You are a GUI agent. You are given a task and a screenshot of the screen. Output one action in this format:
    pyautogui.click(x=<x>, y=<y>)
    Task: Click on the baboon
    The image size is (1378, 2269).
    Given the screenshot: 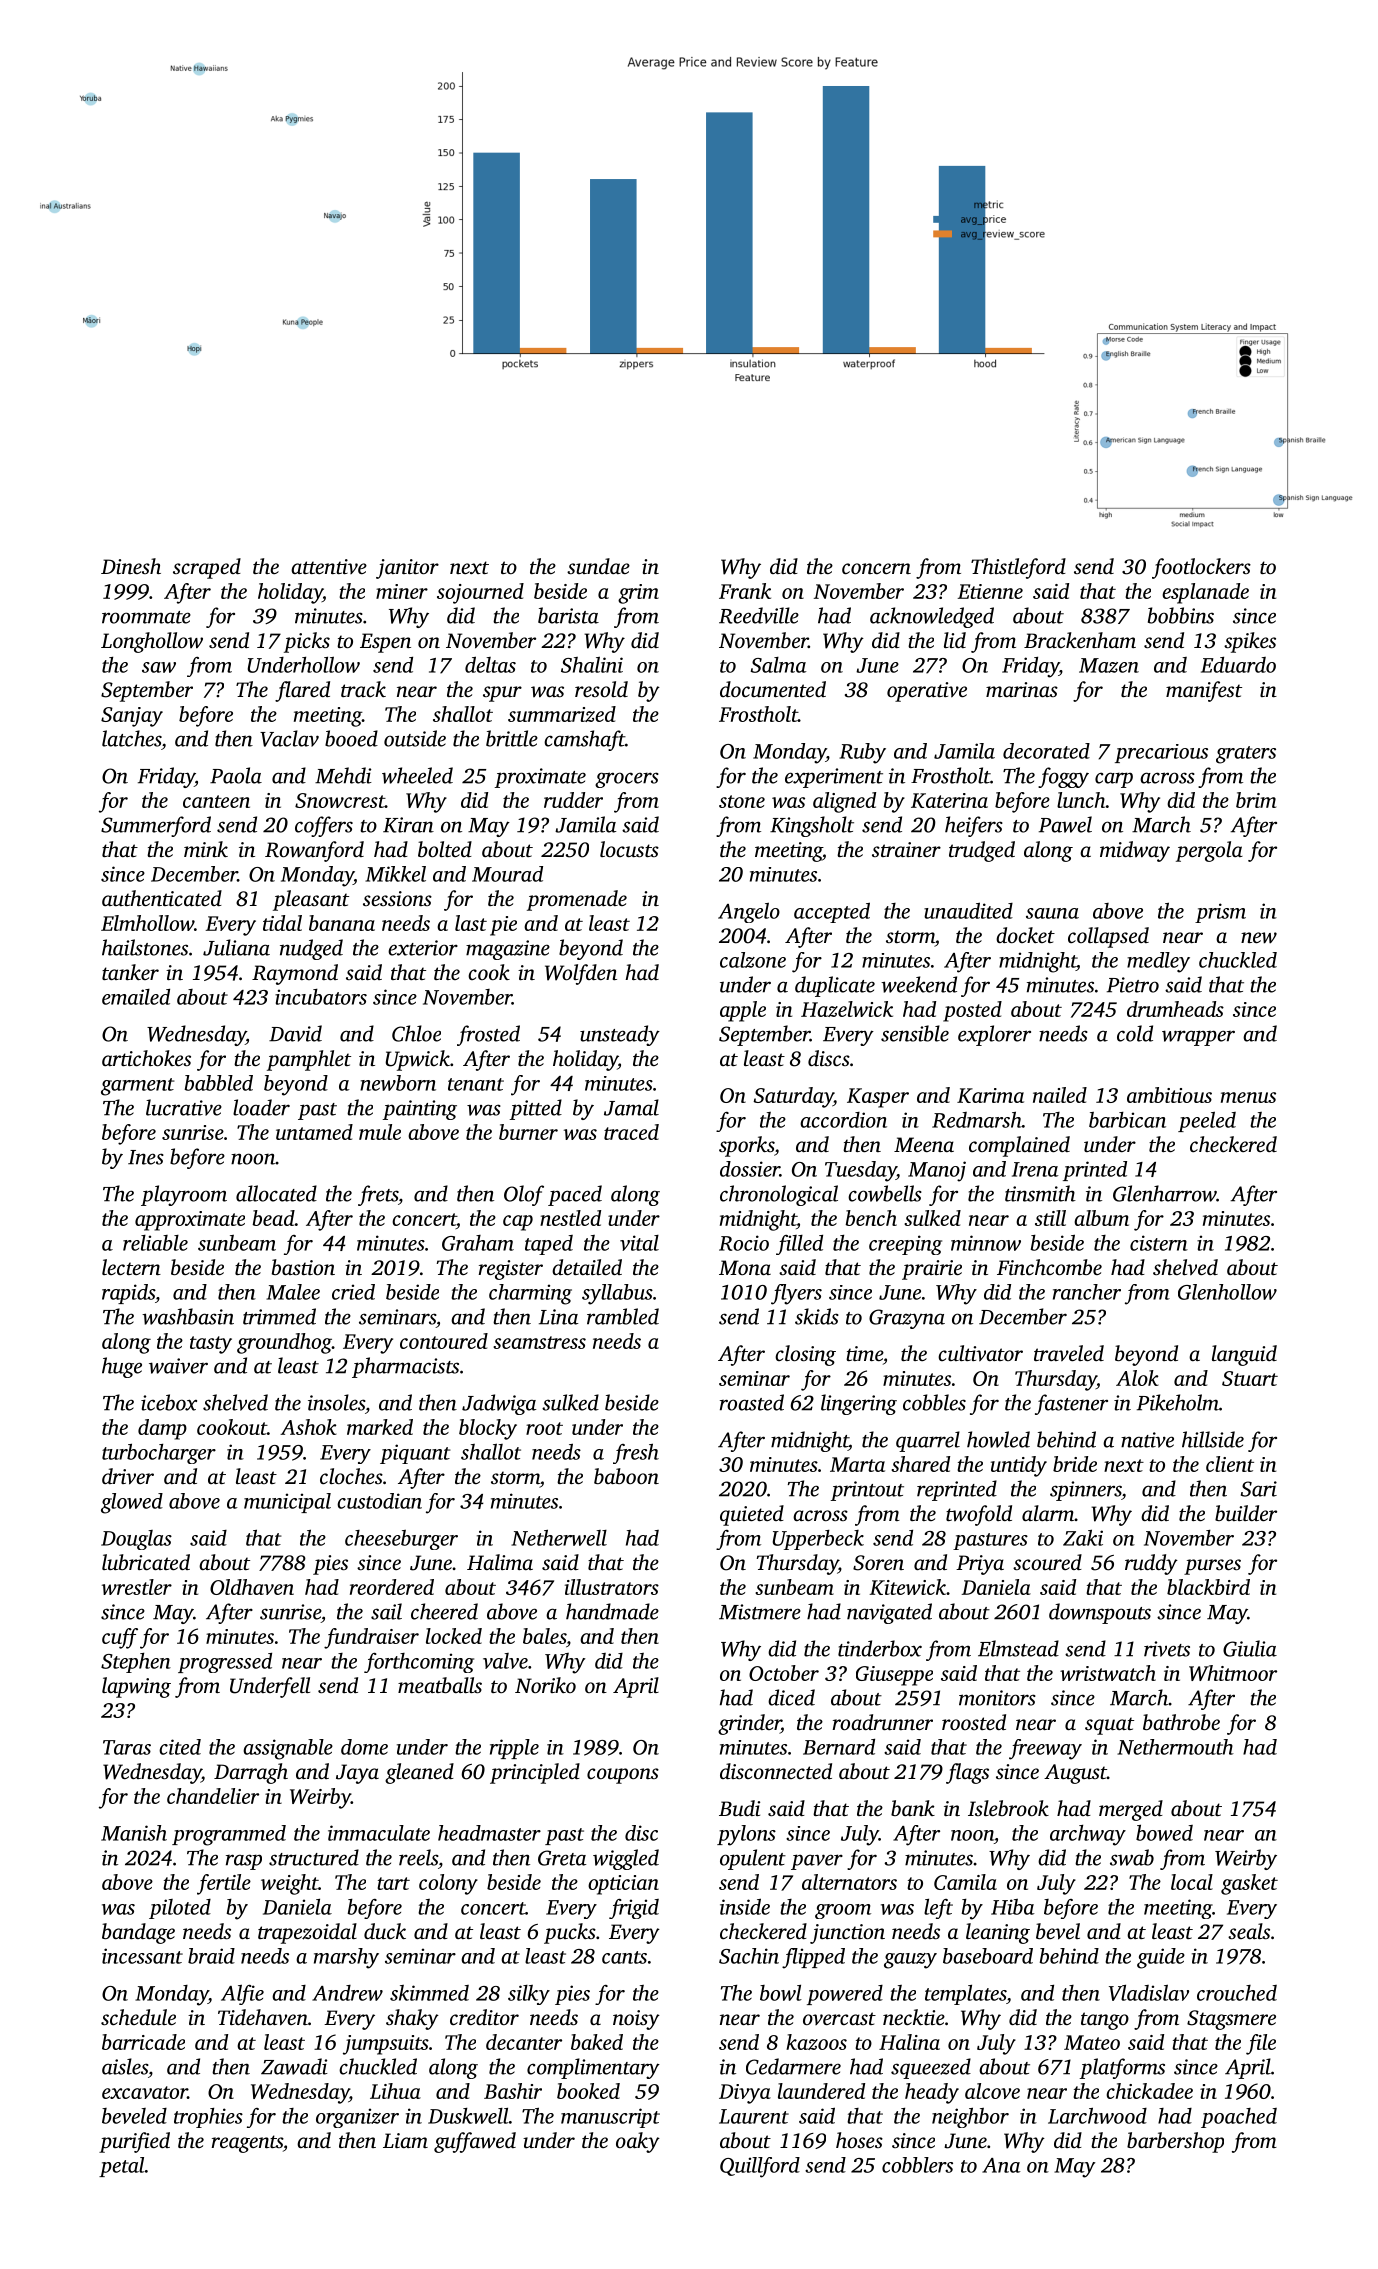 What is the action you would take?
    pyautogui.click(x=626, y=1476)
